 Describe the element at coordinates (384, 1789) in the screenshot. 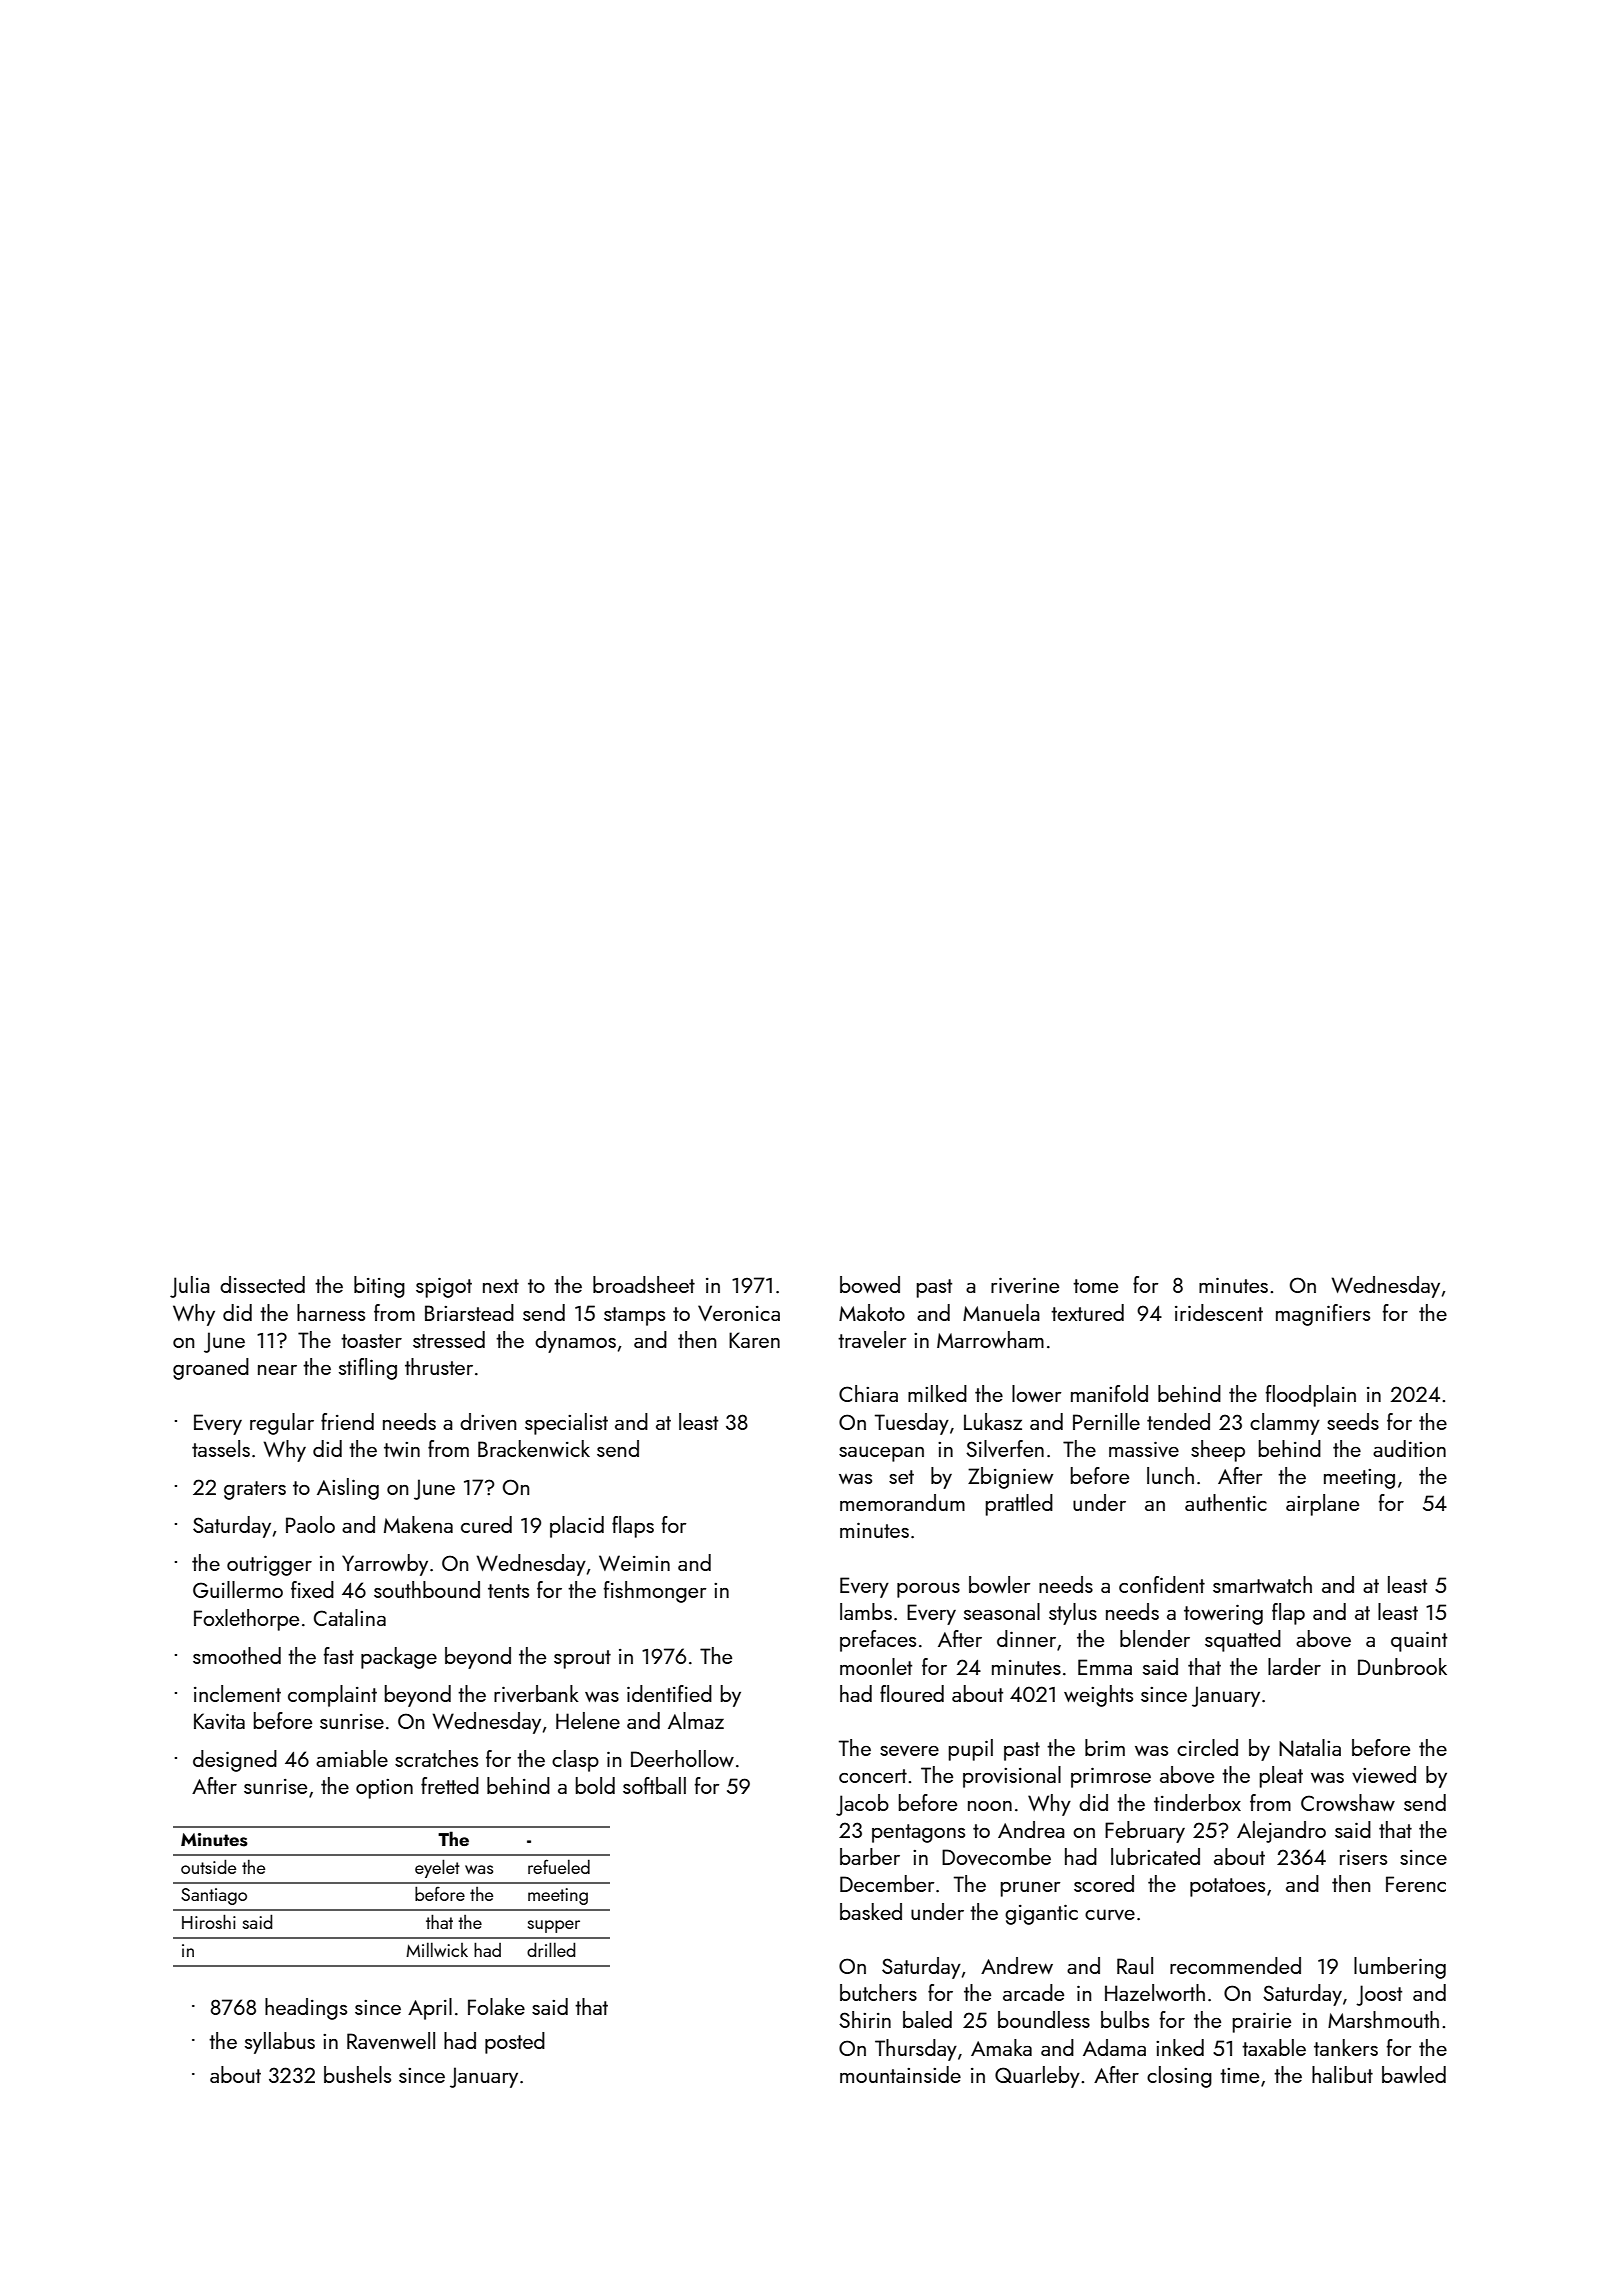

I see `option` at that location.
